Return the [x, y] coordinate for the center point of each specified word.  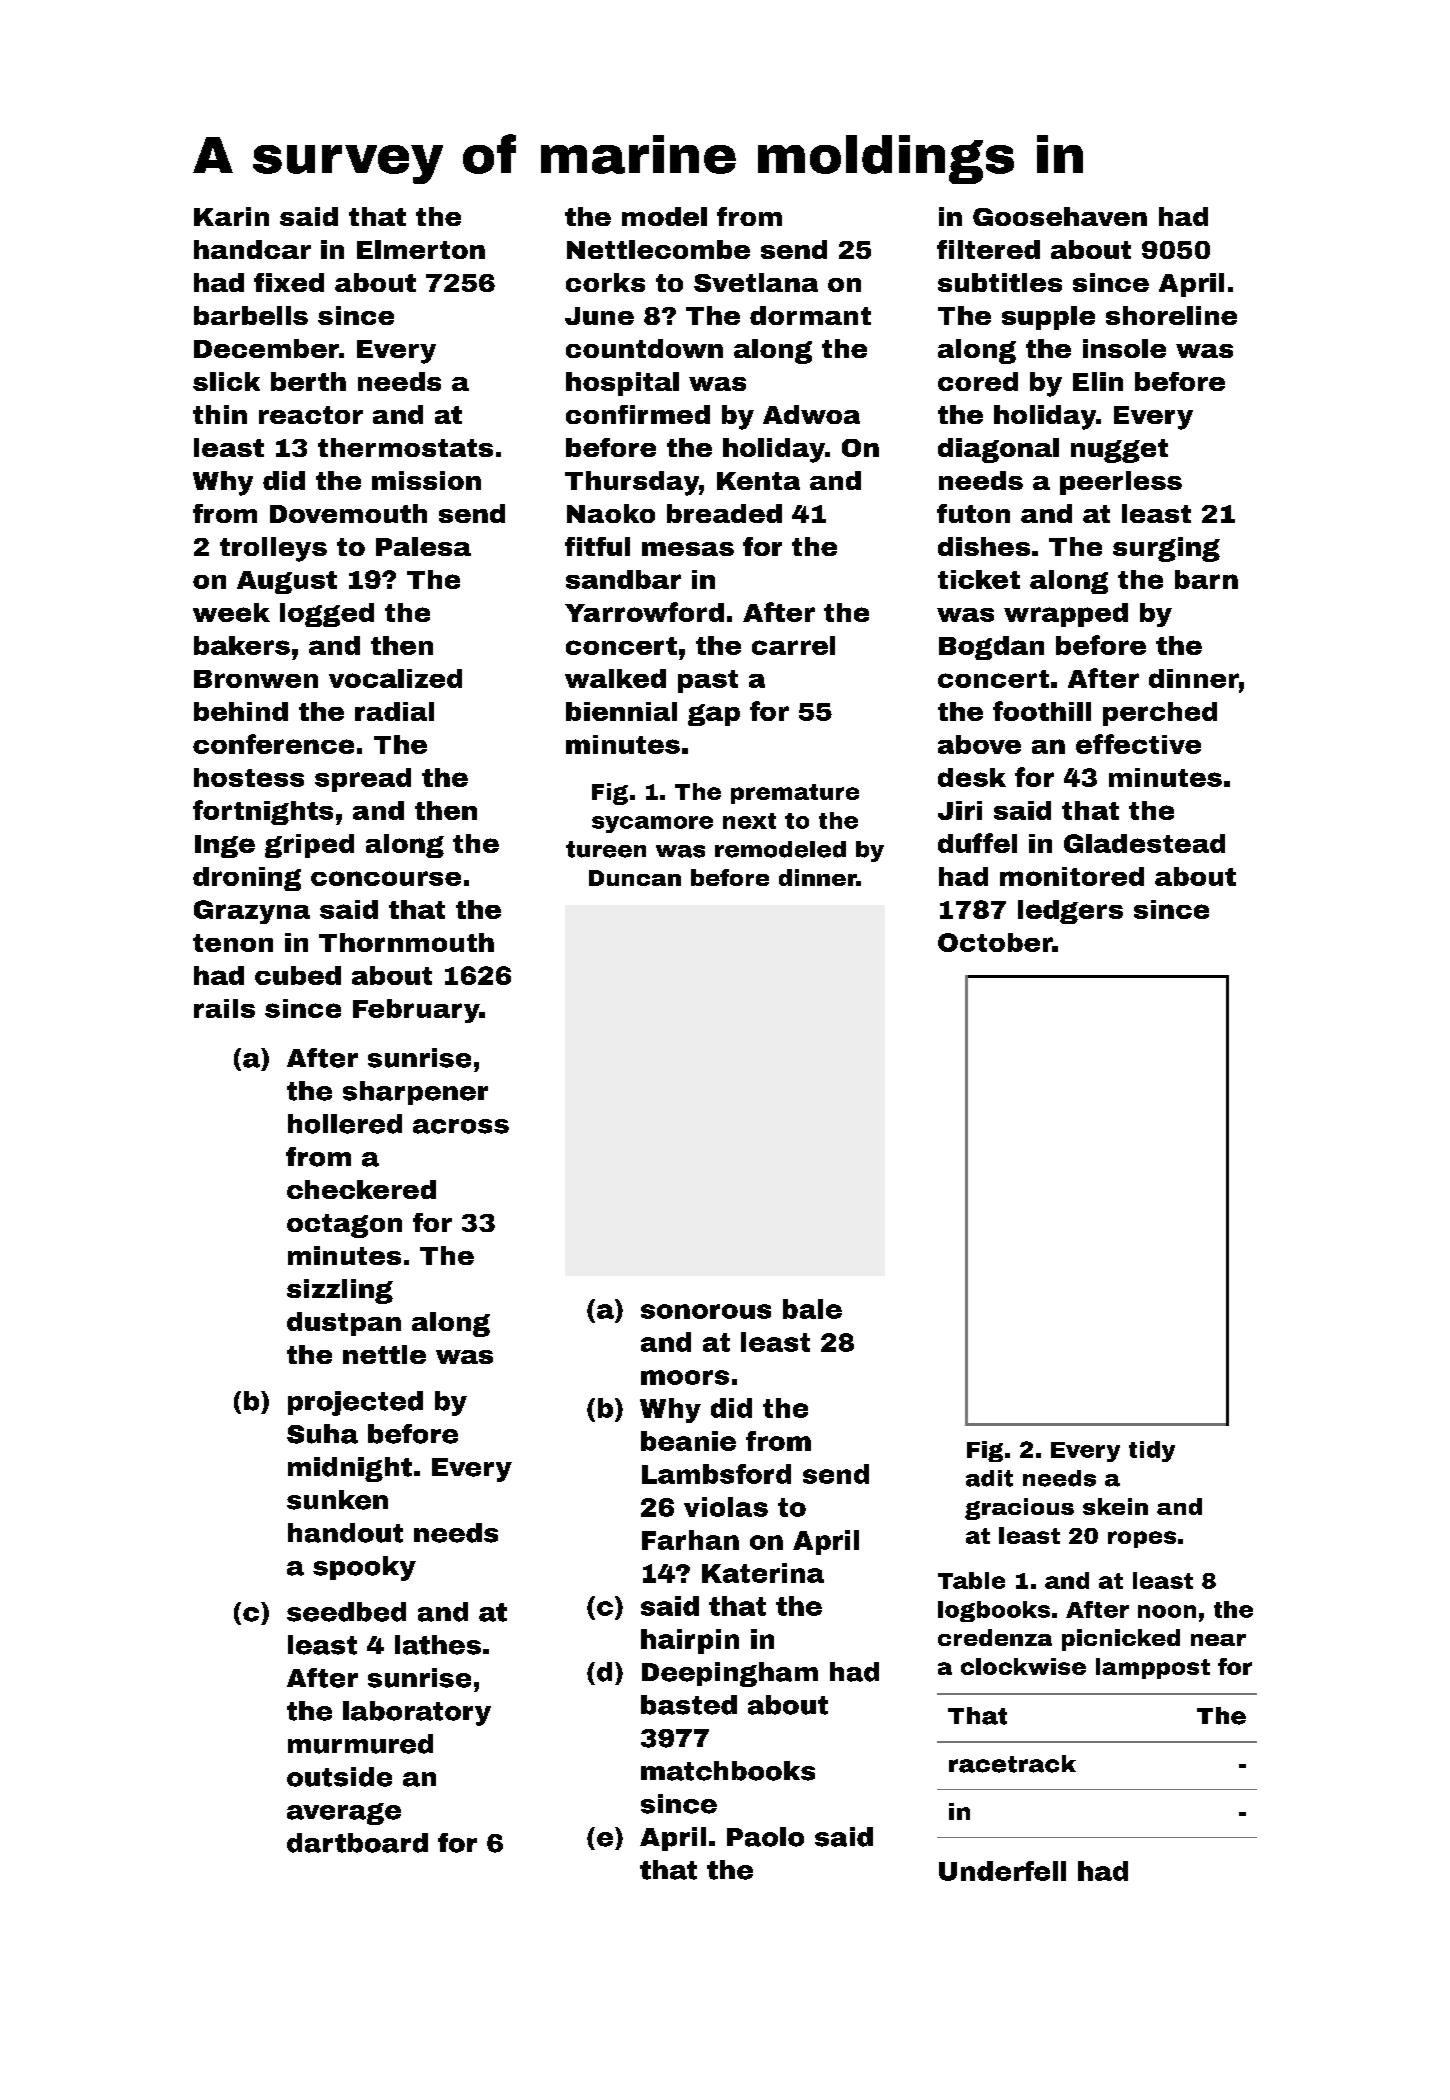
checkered [361, 1189]
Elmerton [421, 249]
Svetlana [756, 282]
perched [1160, 714]
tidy [1152, 1451]
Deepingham [730, 1674]
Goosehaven [1060, 216]
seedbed [346, 1612]
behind [241, 711]
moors [685, 1377]
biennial [621, 711]
